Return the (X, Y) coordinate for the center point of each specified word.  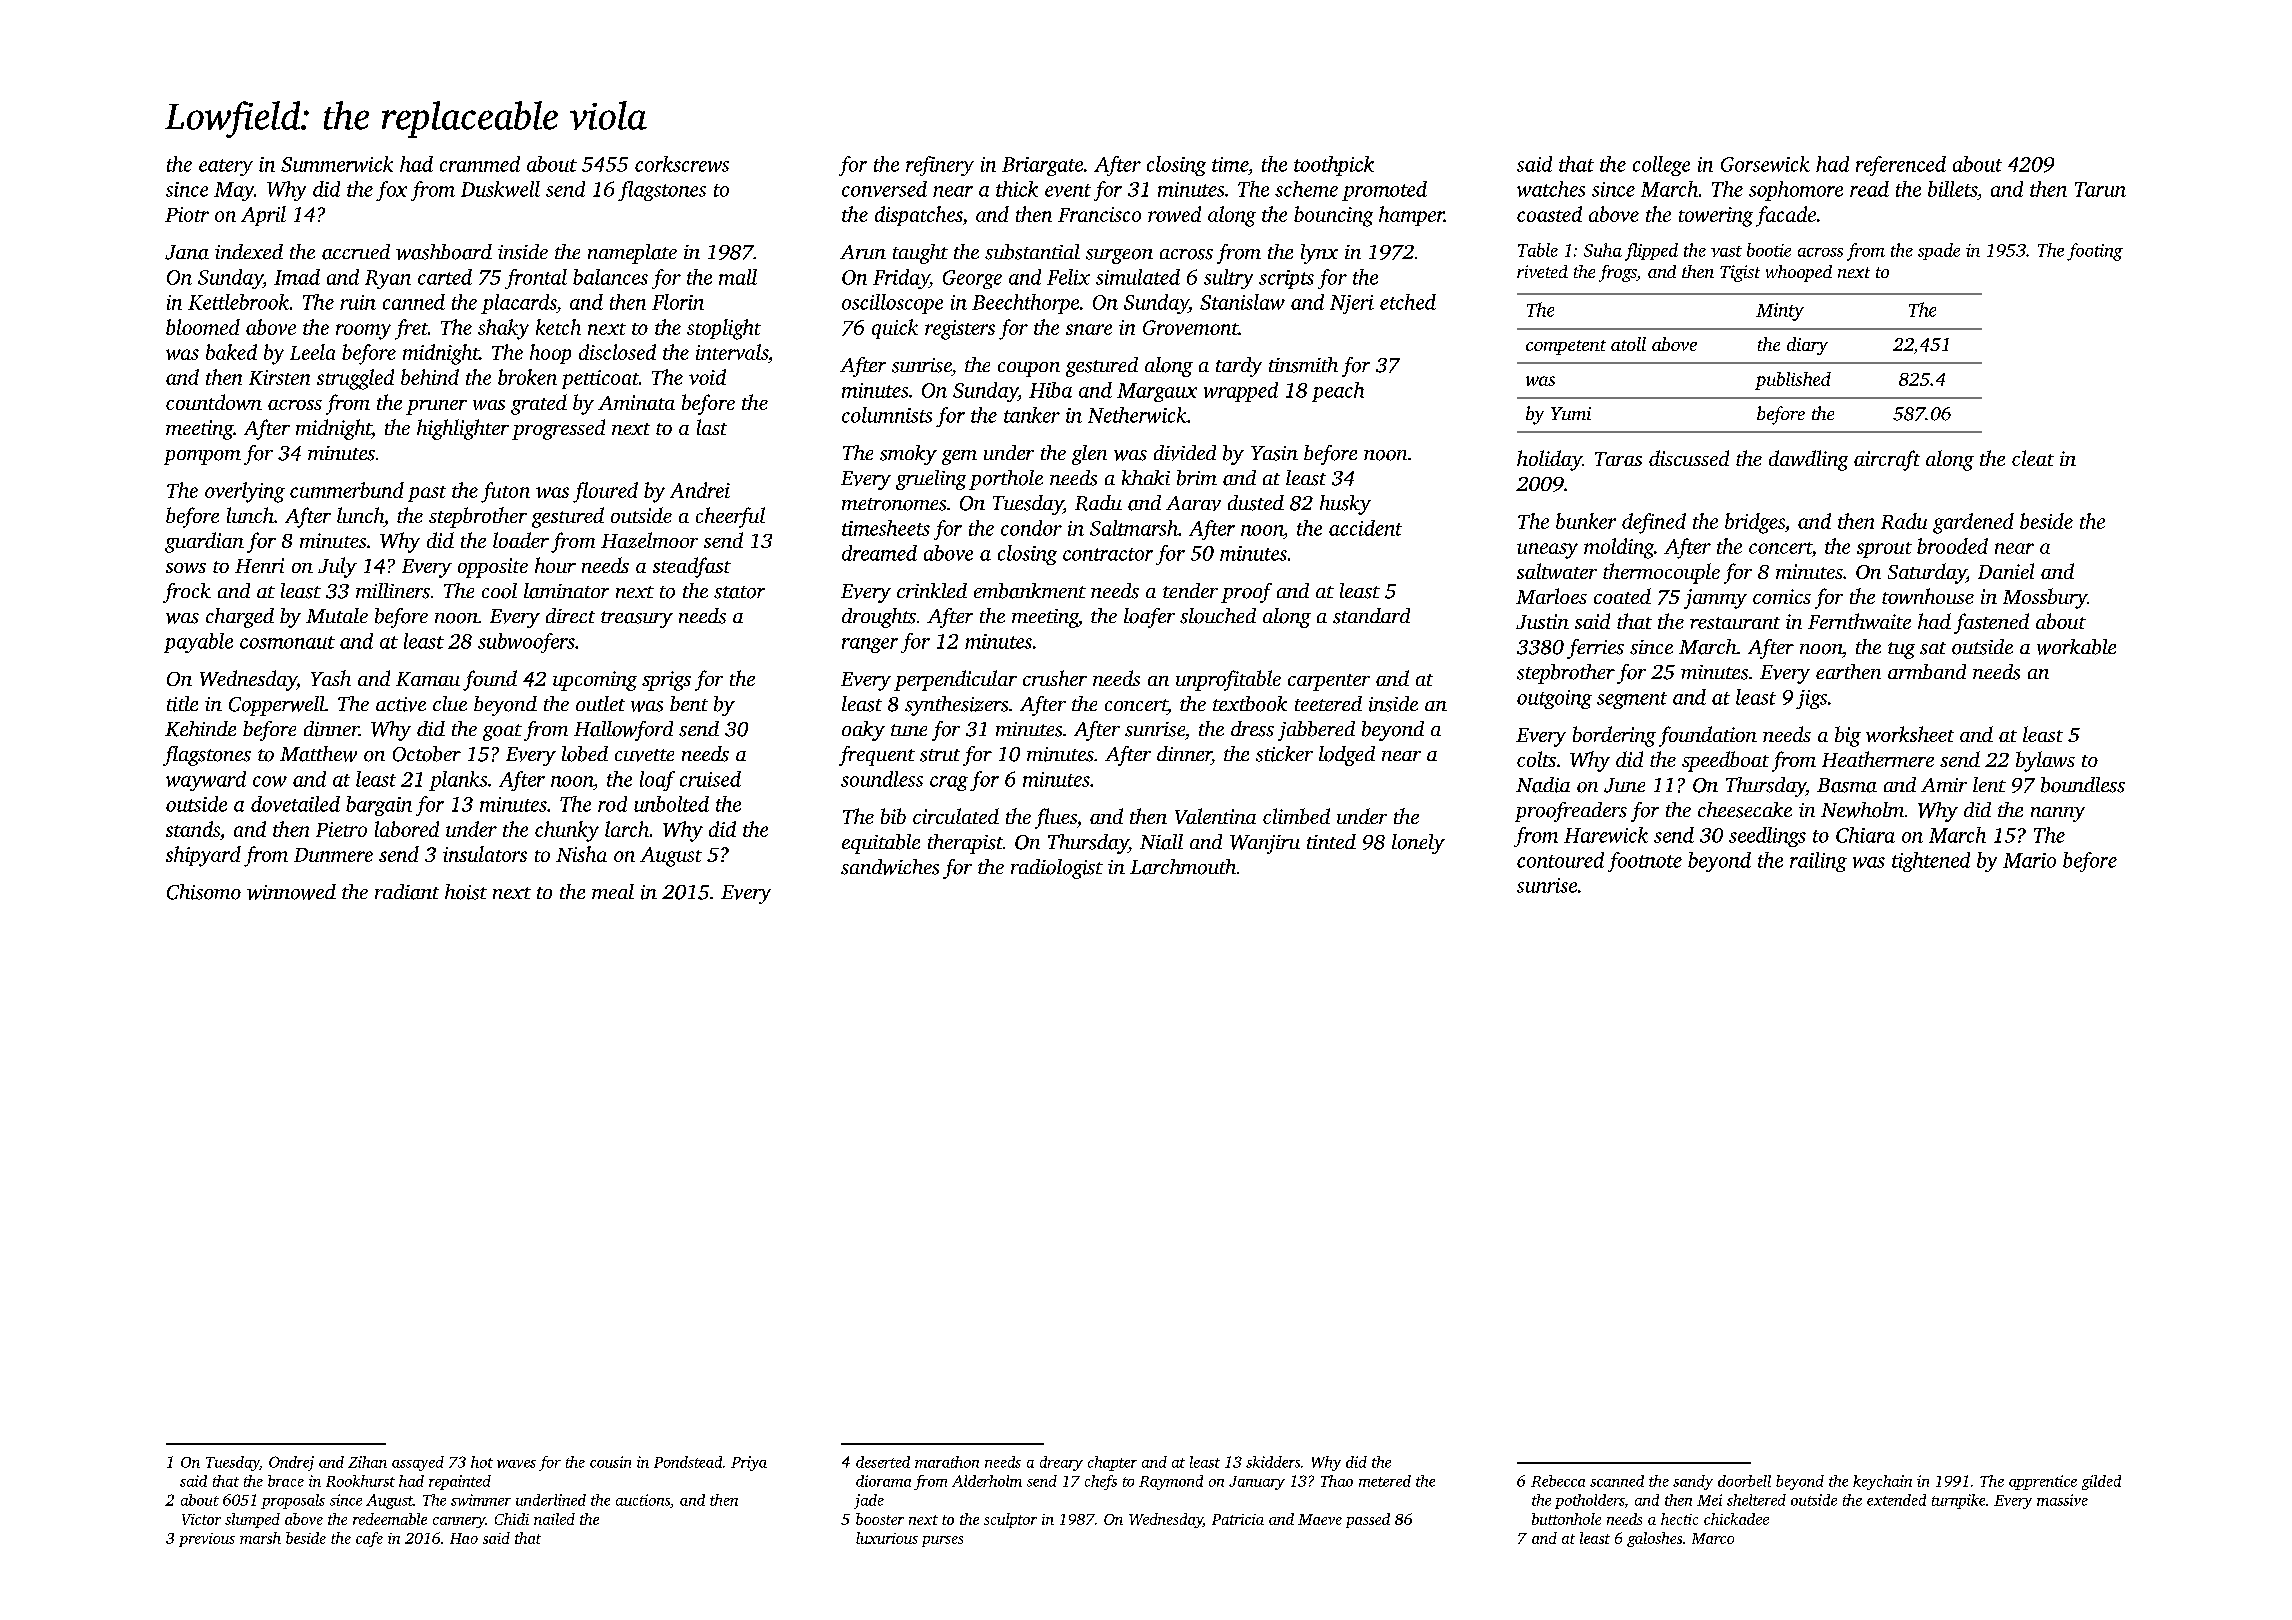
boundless (2083, 785)
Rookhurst (360, 1481)
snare (1089, 329)
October (427, 754)
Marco (1713, 1538)
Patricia (1238, 1519)
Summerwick (337, 164)
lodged (1347, 756)
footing (2095, 252)
